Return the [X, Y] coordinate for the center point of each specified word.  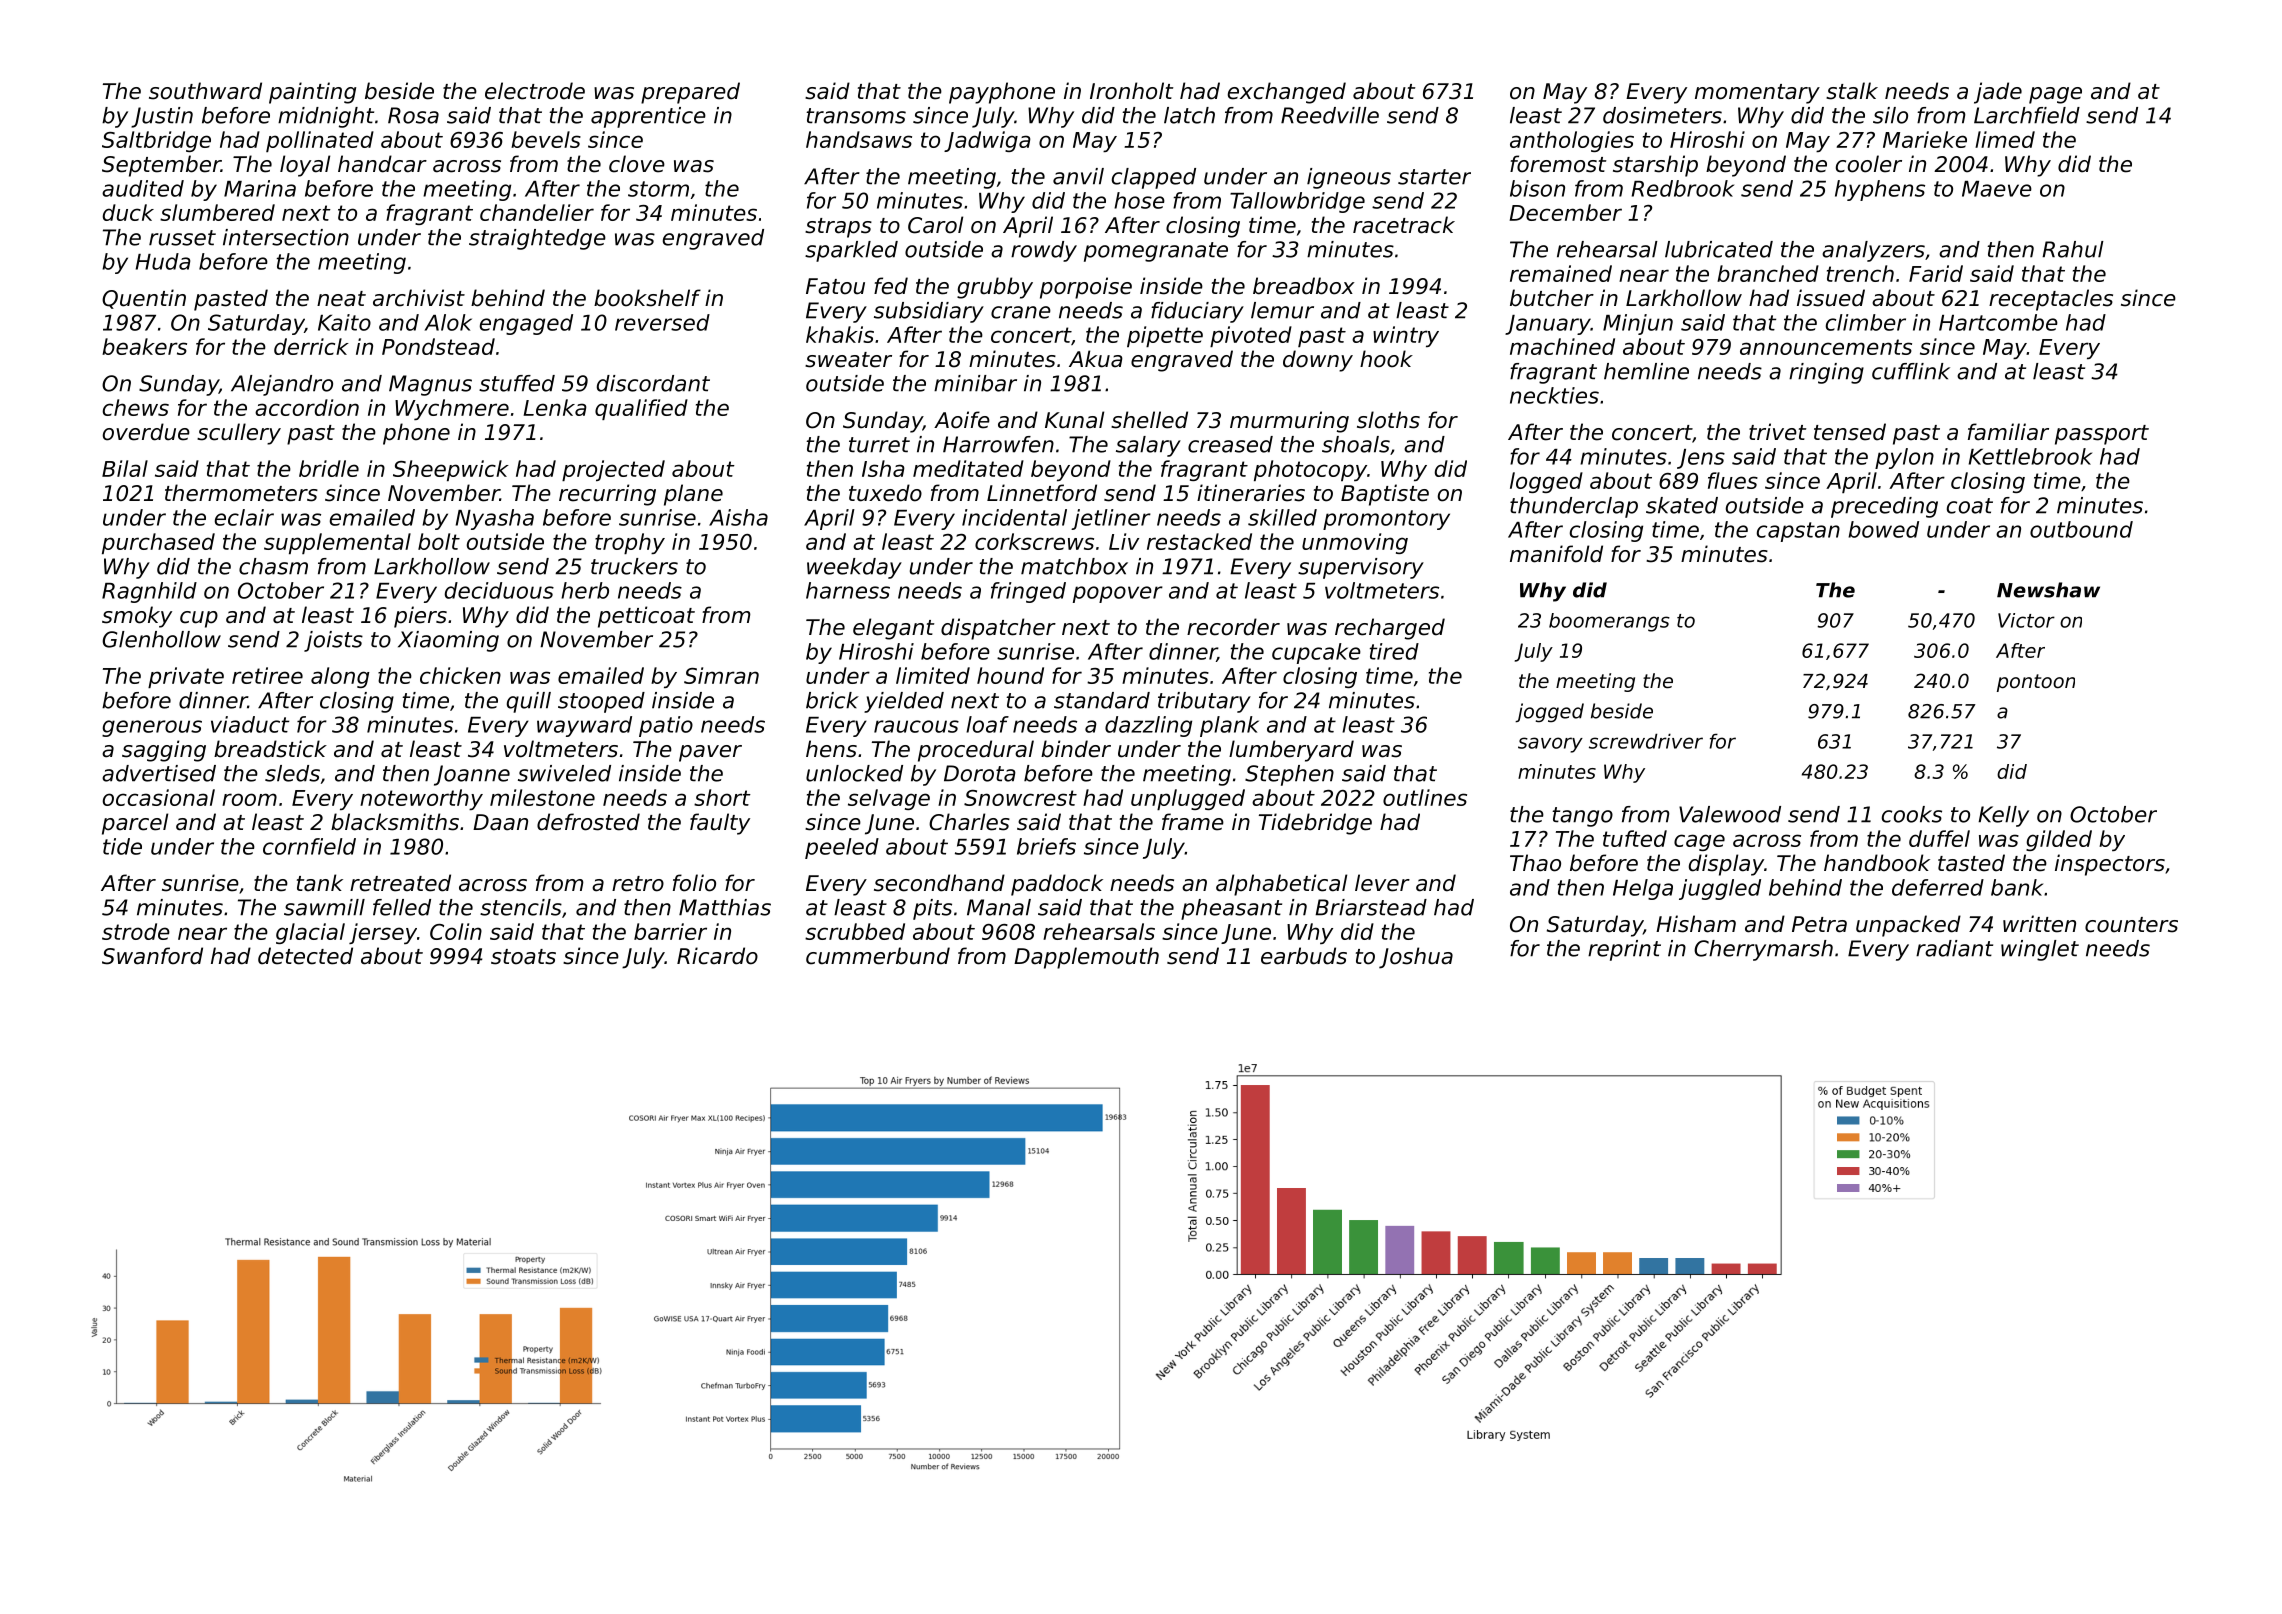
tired [1394, 651]
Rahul [2073, 249]
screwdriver [1646, 741]
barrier [670, 931]
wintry [1406, 336]
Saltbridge [156, 141]
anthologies [1572, 141]
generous [152, 728]
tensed [1850, 432]
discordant [653, 383]
